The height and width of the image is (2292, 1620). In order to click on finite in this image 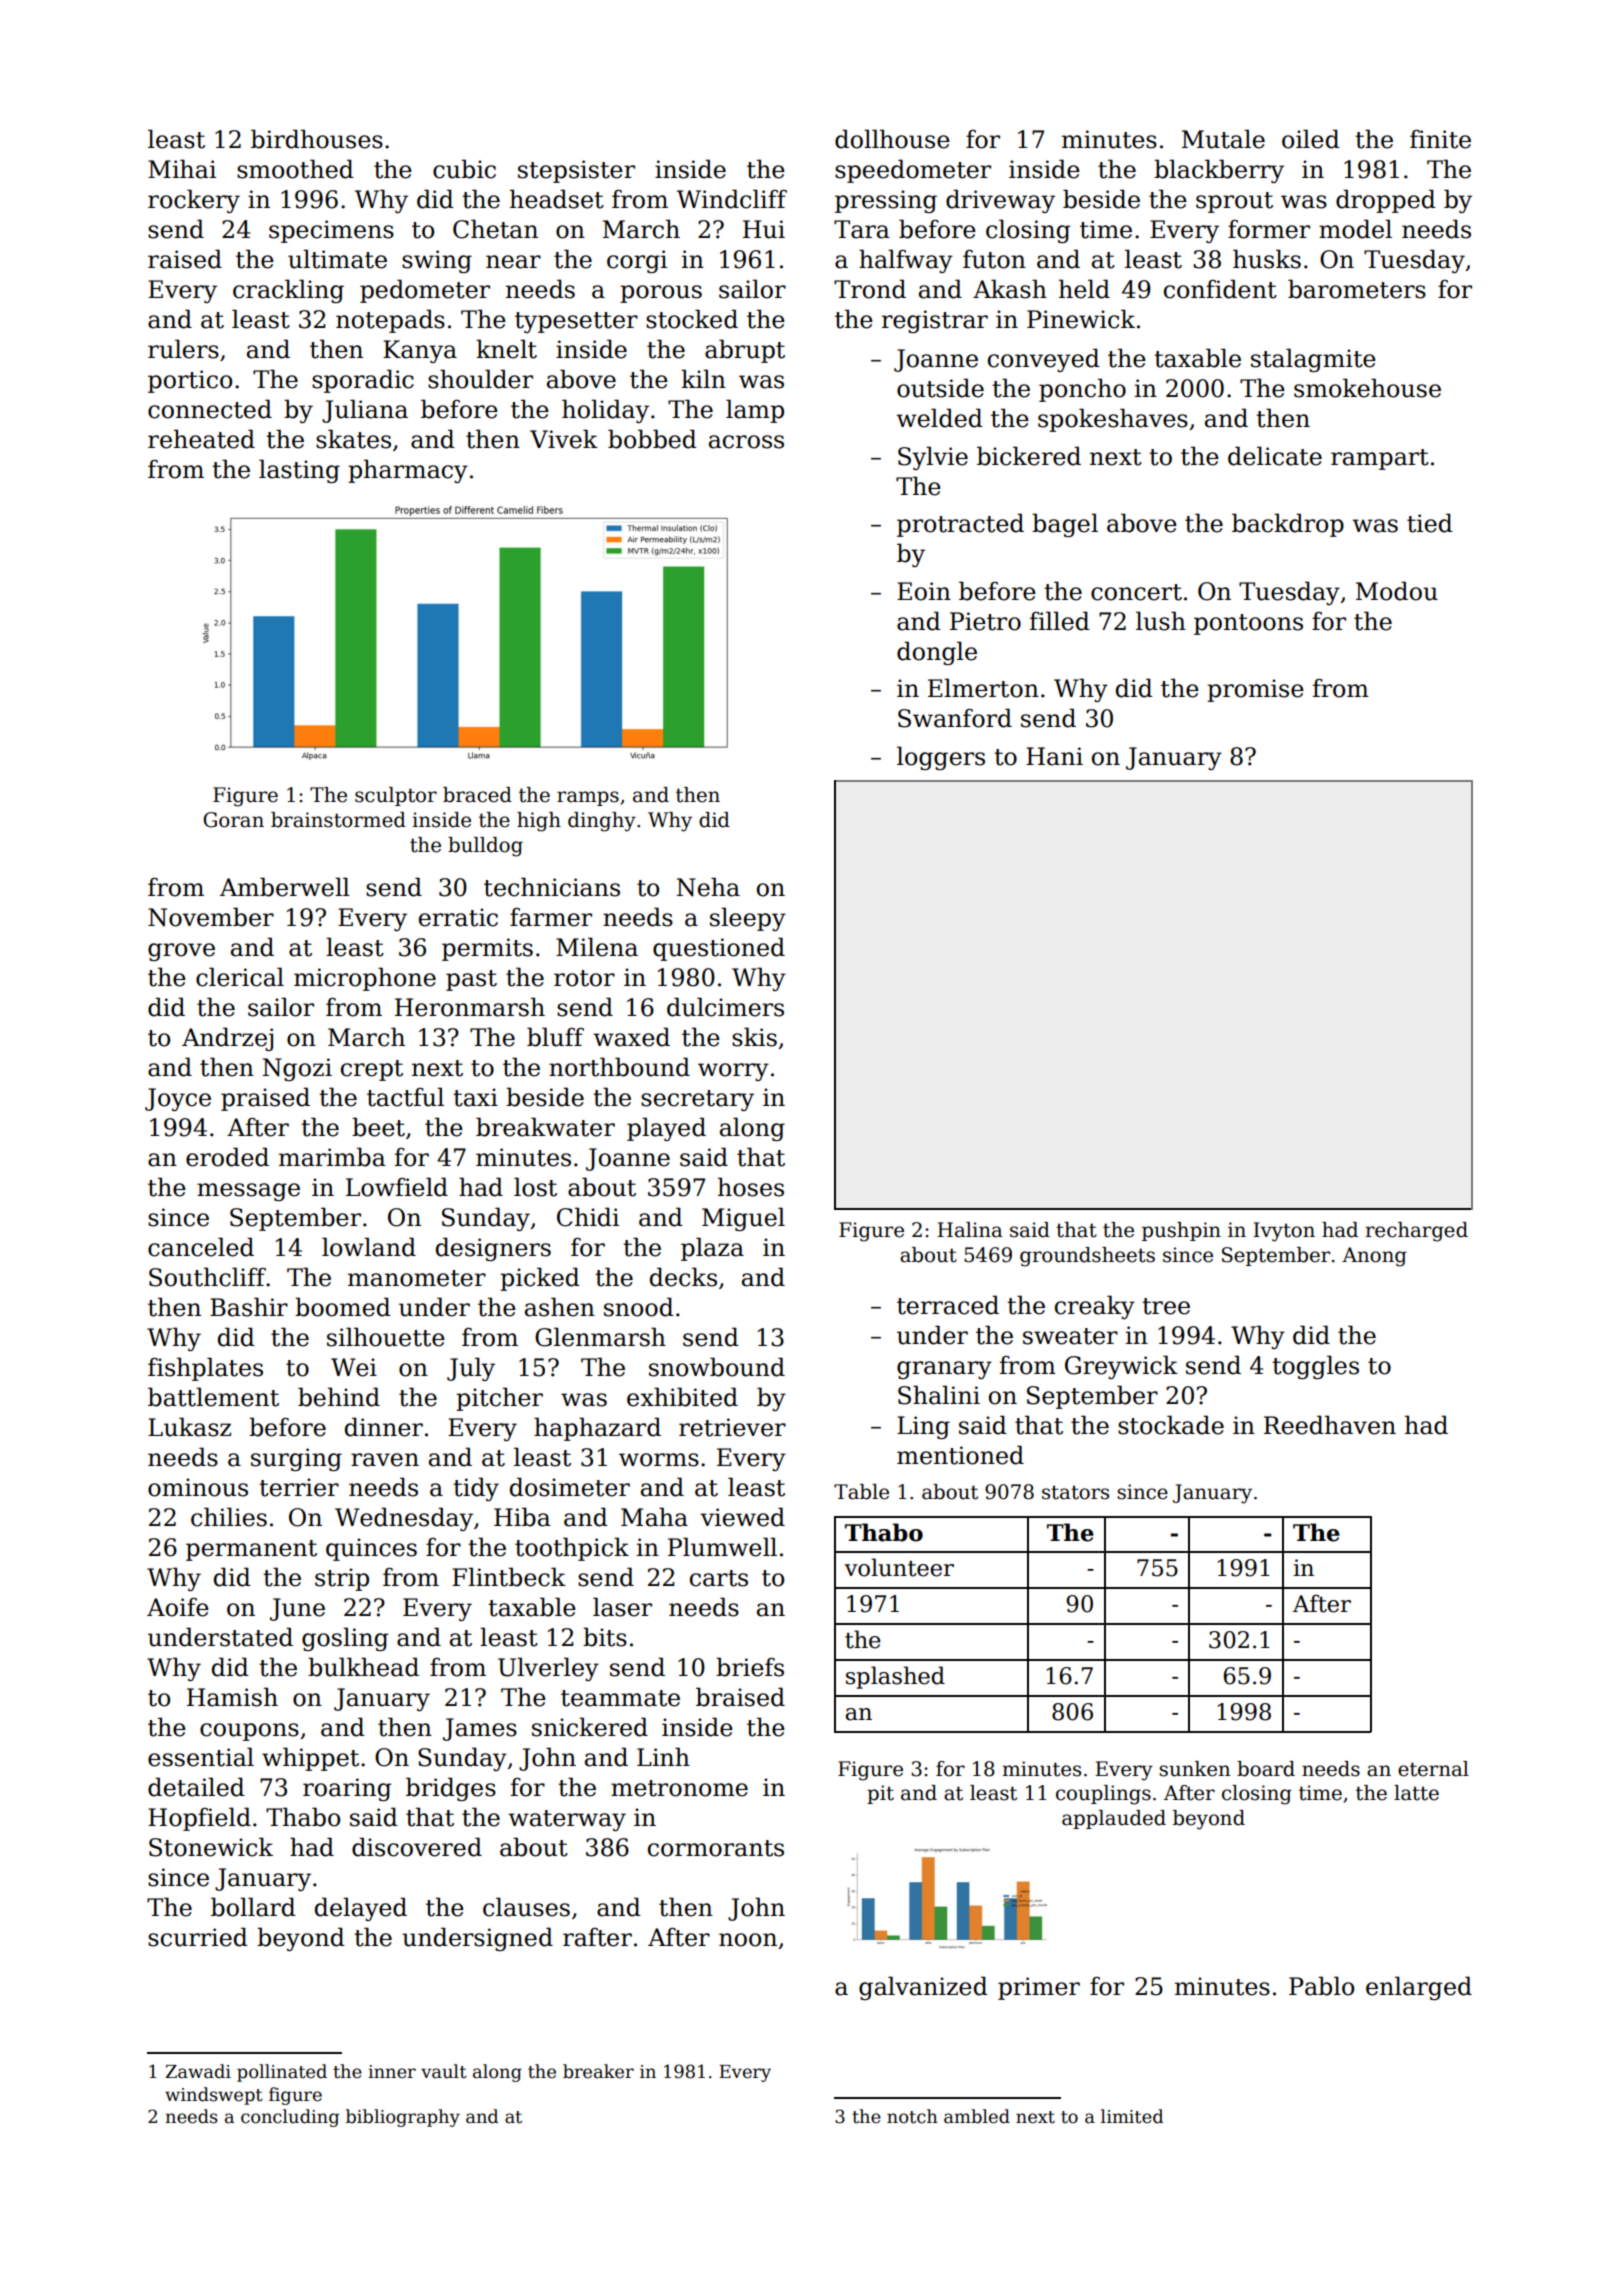, I will do `click(1440, 139)`.
